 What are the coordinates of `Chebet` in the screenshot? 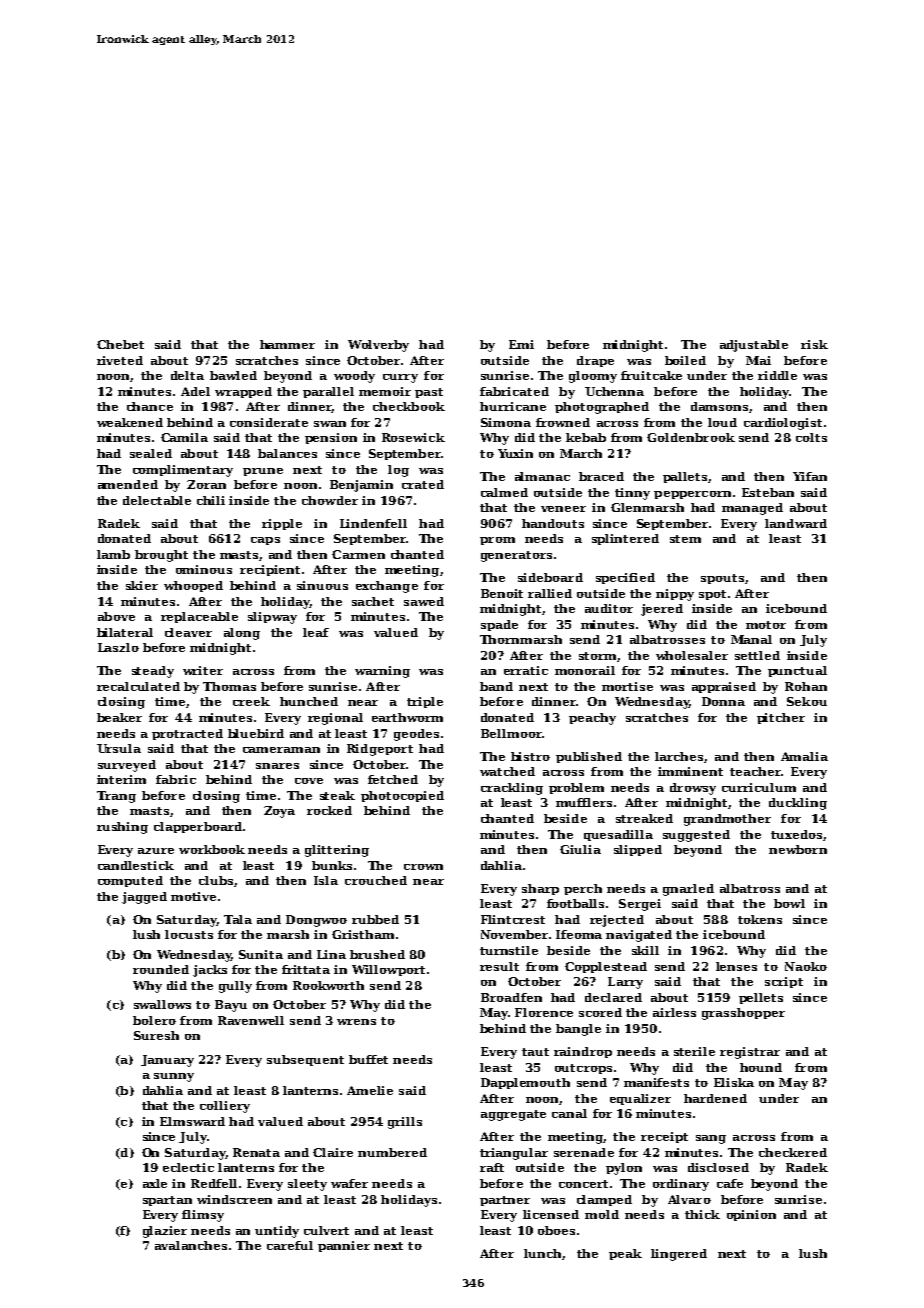 It's located at (120, 344).
